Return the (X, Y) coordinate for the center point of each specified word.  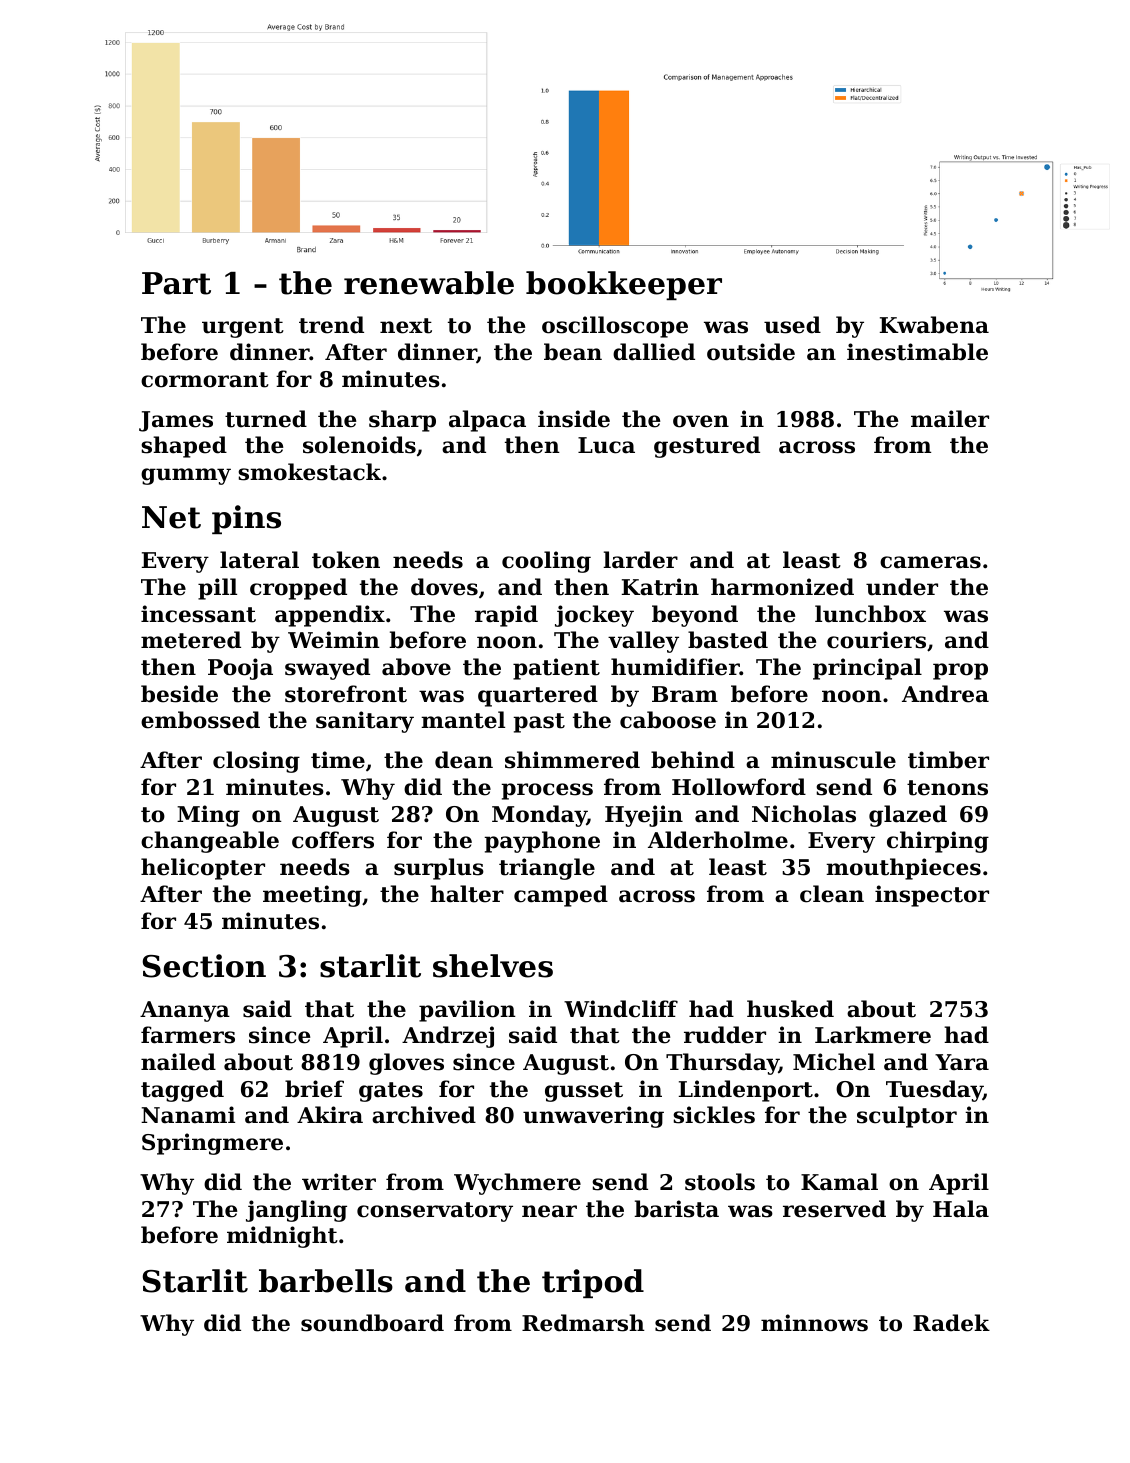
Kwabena (934, 325)
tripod (593, 1283)
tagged (182, 1091)
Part (176, 283)
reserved (834, 1209)
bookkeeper (624, 285)
